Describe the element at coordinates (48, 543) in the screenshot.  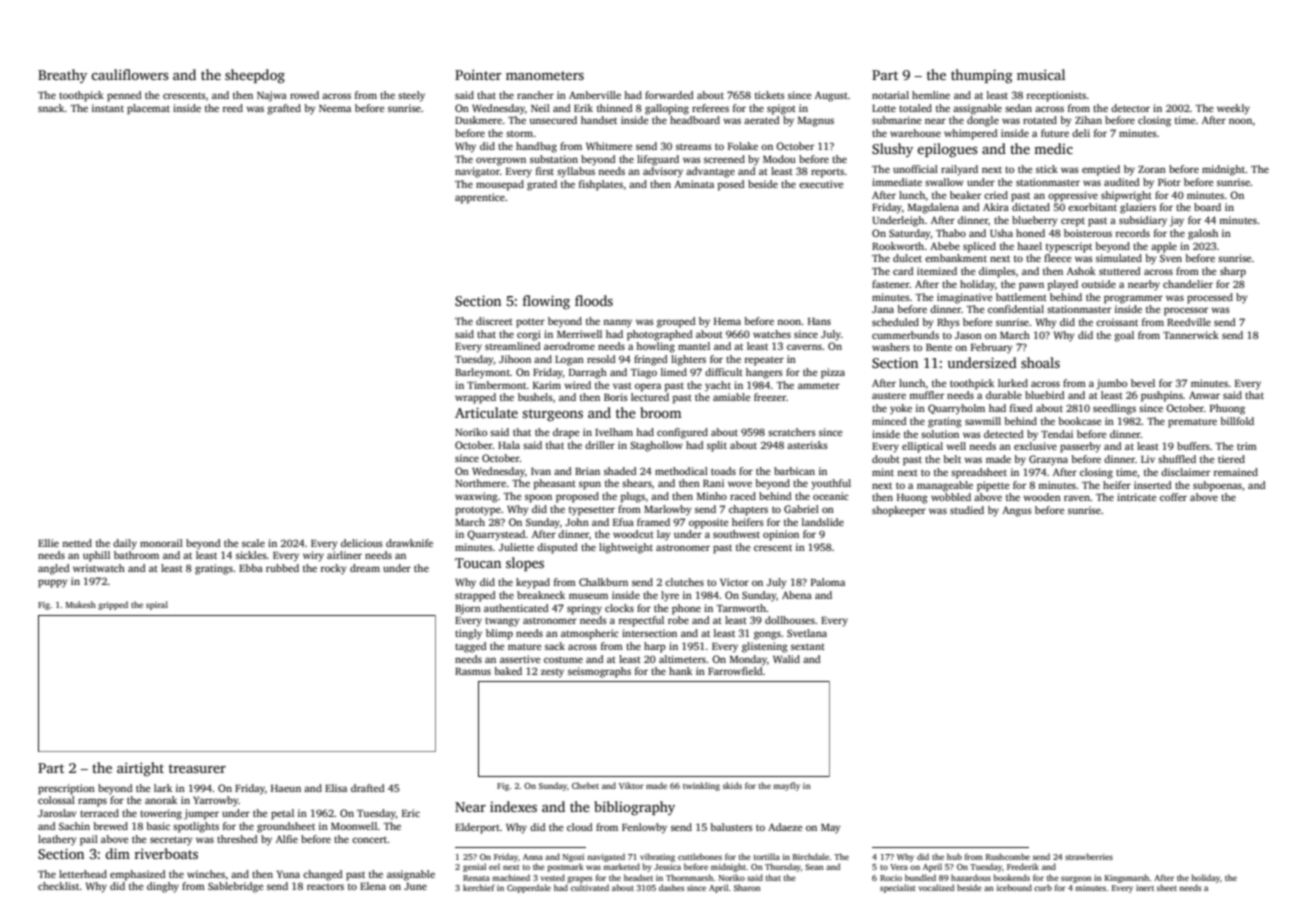
I see `Ellie` at that location.
